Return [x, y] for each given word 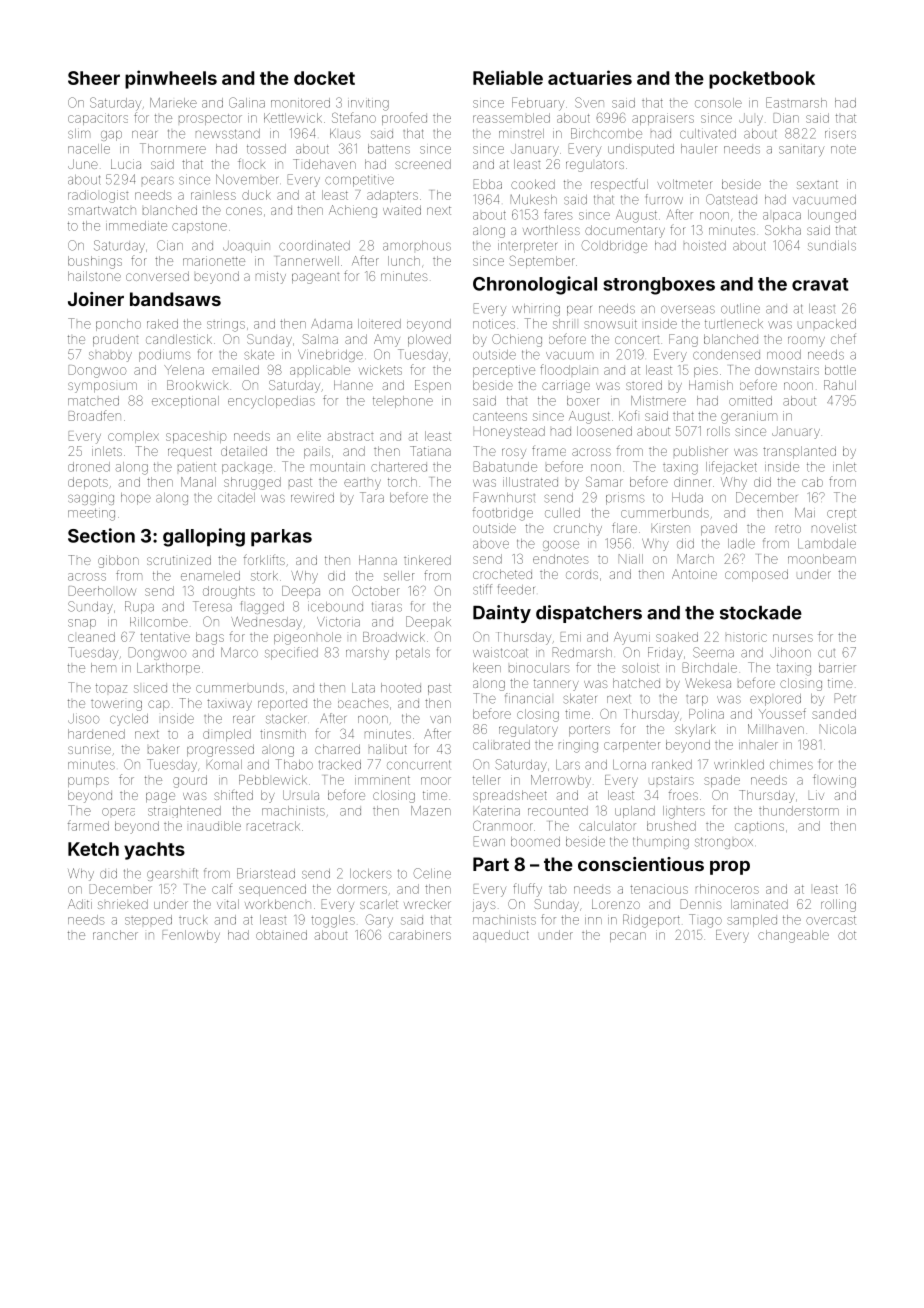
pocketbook [762, 80]
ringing [578, 747]
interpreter [527, 246]
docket [324, 78]
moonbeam [822, 559]
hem [103, 668]
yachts [154, 851]
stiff [482, 589]
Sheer [94, 78]
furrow [664, 199]
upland [635, 812]
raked [162, 324]
